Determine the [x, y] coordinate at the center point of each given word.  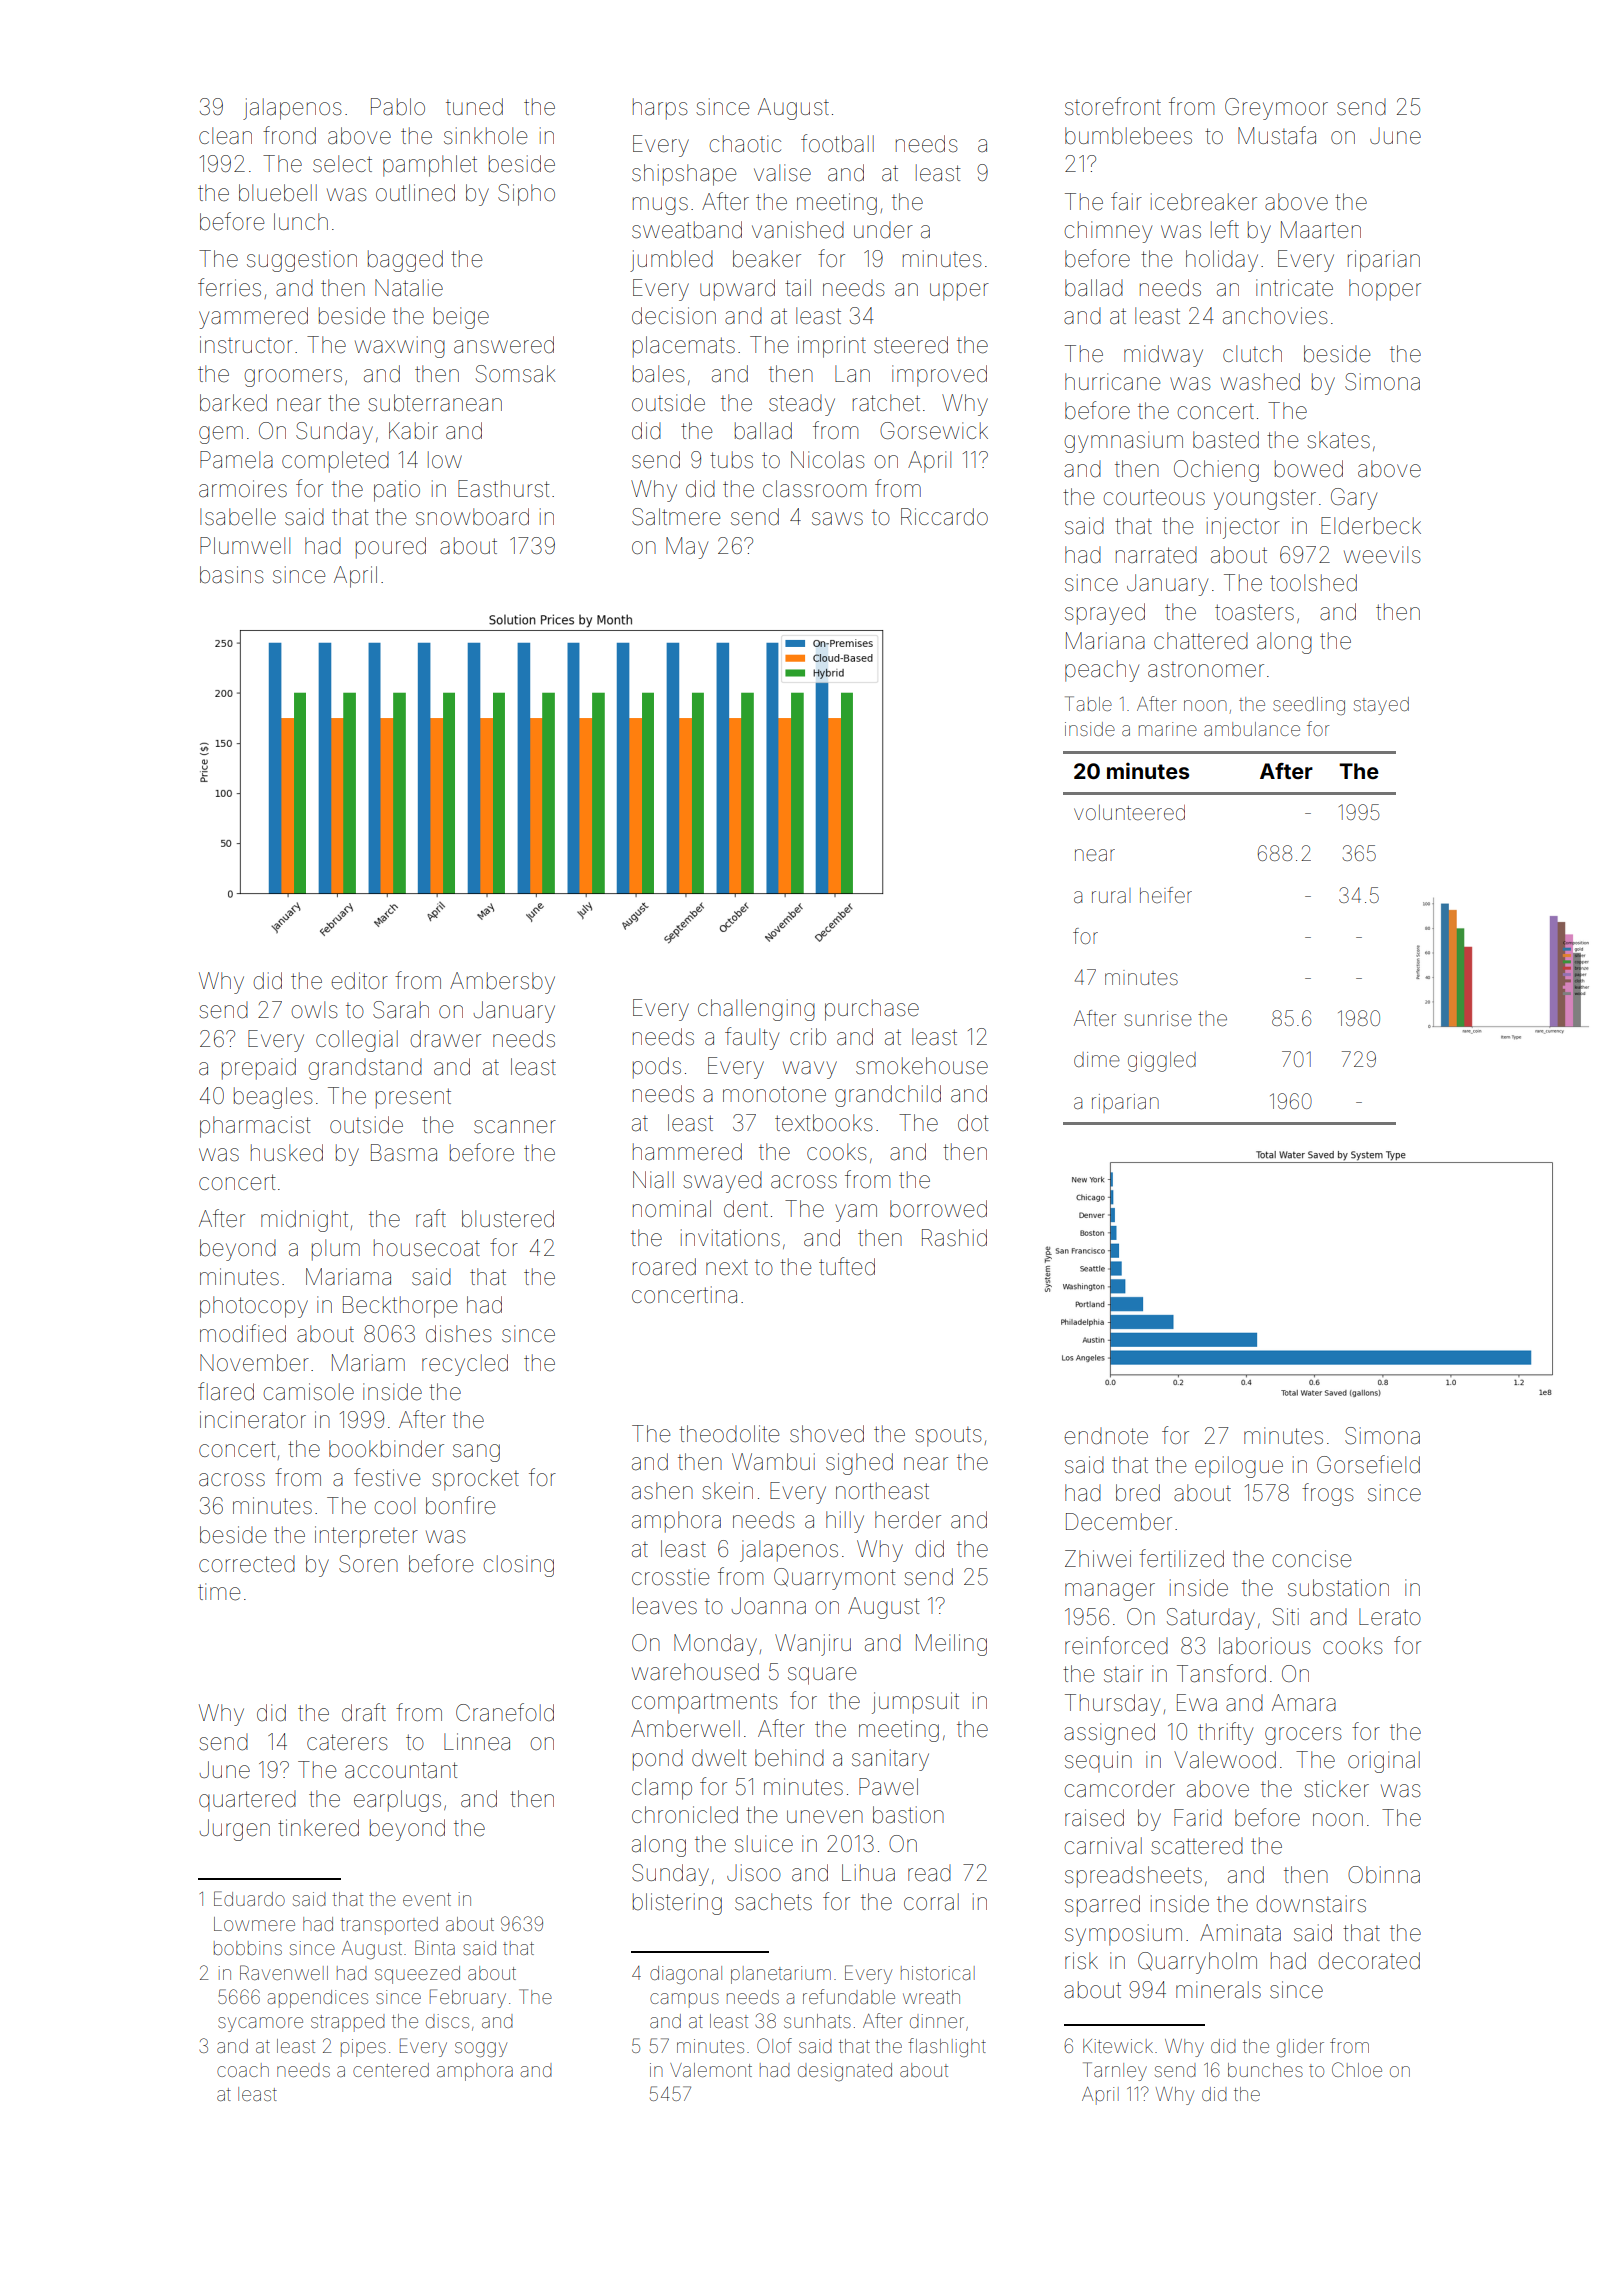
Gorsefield [1368, 1464]
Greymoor [1276, 109]
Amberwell [685, 1729]
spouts [948, 1437]
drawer [445, 1039]
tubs [731, 460]
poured [391, 548]
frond [289, 135]
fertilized [1181, 1558]
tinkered [318, 1828]
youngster [1265, 499]
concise [1311, 1559]
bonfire [460, 1505]
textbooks [824, 1123]
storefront [1113, 106]
